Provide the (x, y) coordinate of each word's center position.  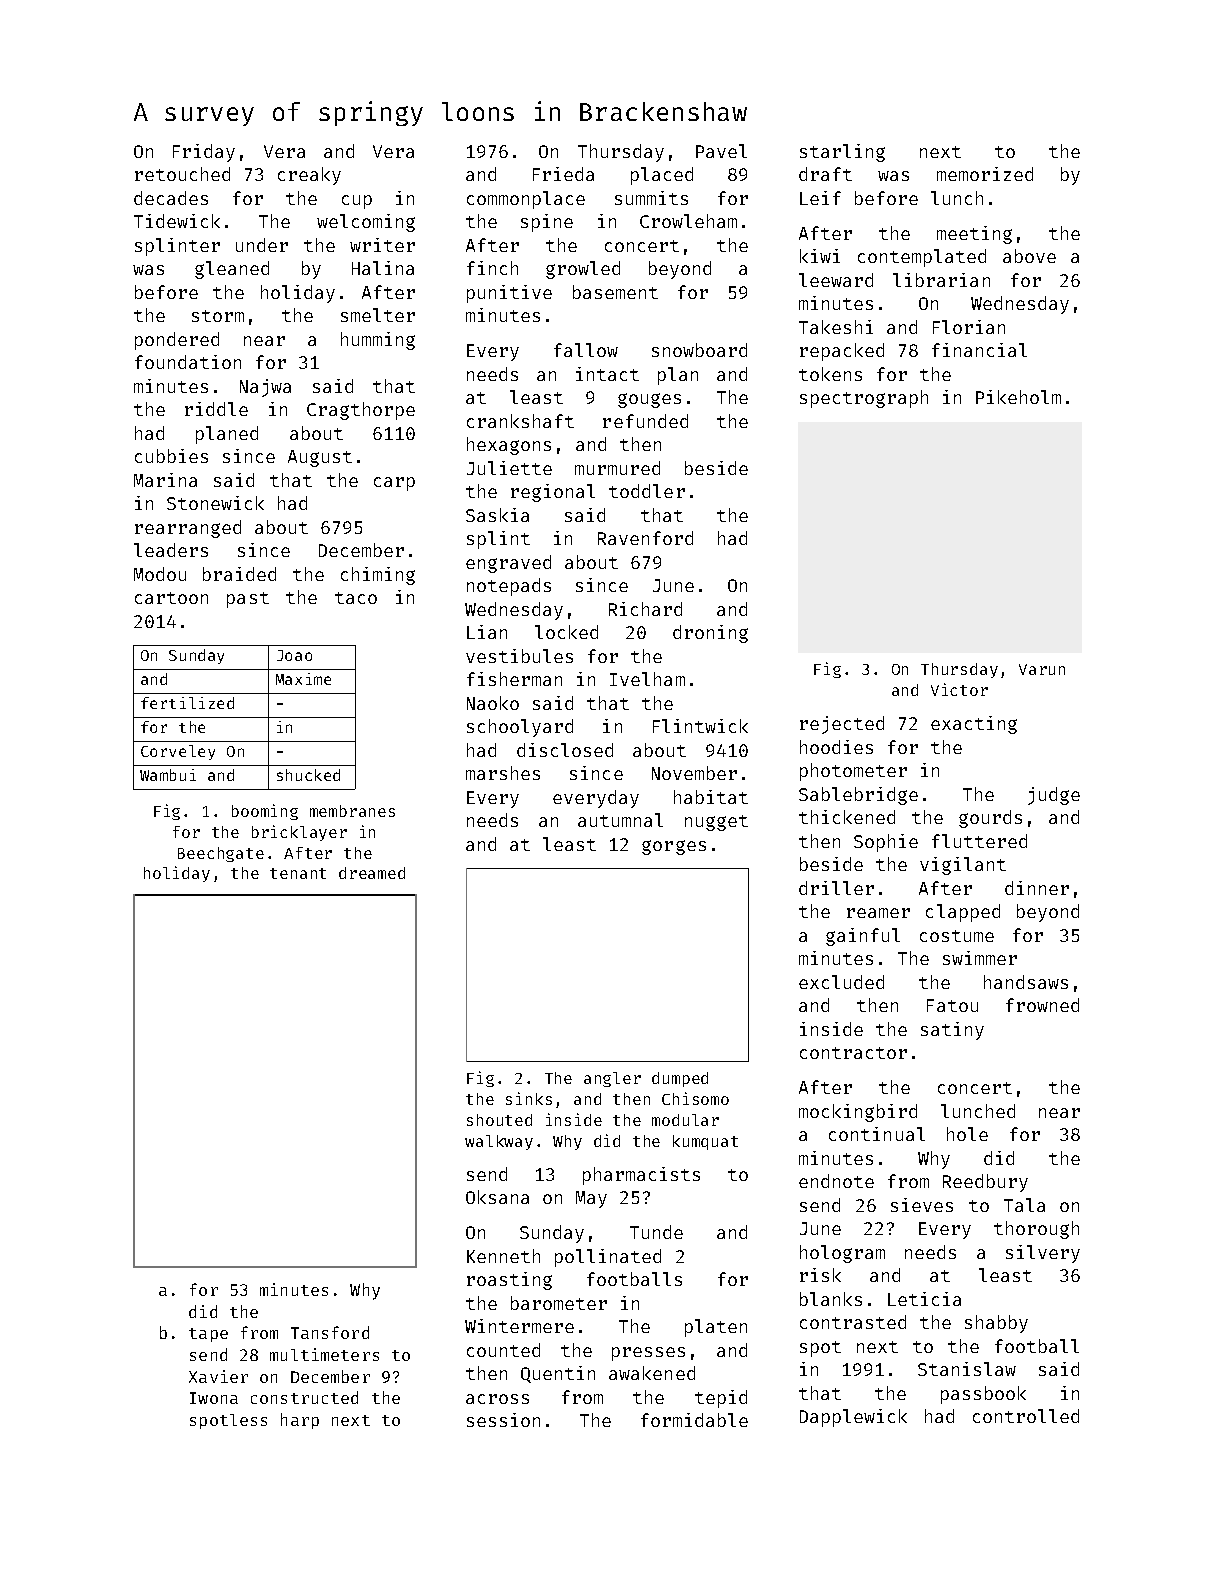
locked (566, 632)
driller (836, 888)
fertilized (187, 703)
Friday (204, 153)
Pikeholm (1018, 397)
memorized (985, 174)
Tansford (330, 1332)
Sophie (886, 843)
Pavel (721, 151)
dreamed (372, 873)
